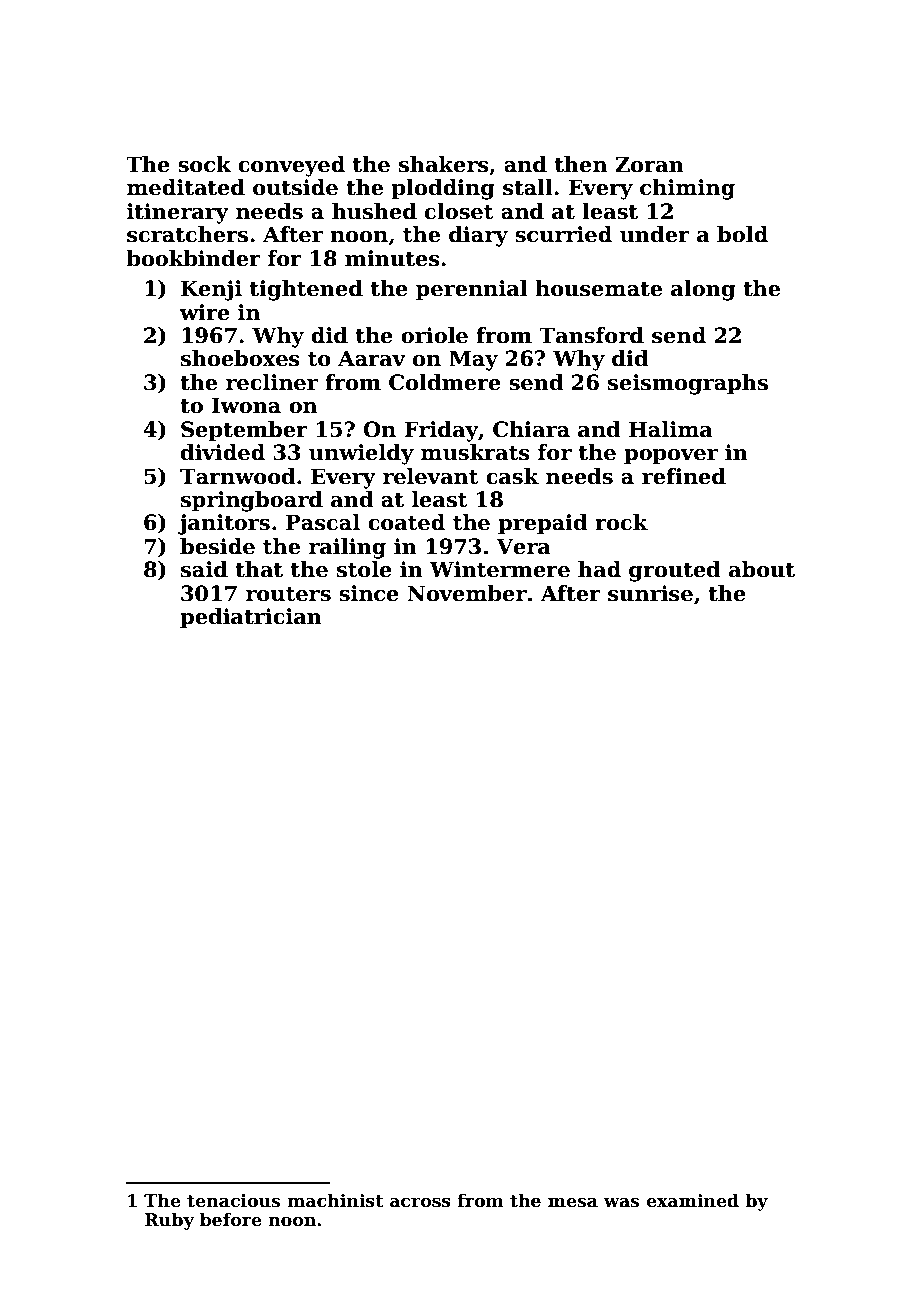  Describe the element at coordinates (306, 290) in the screenshot. I see `tightened` at that location.
